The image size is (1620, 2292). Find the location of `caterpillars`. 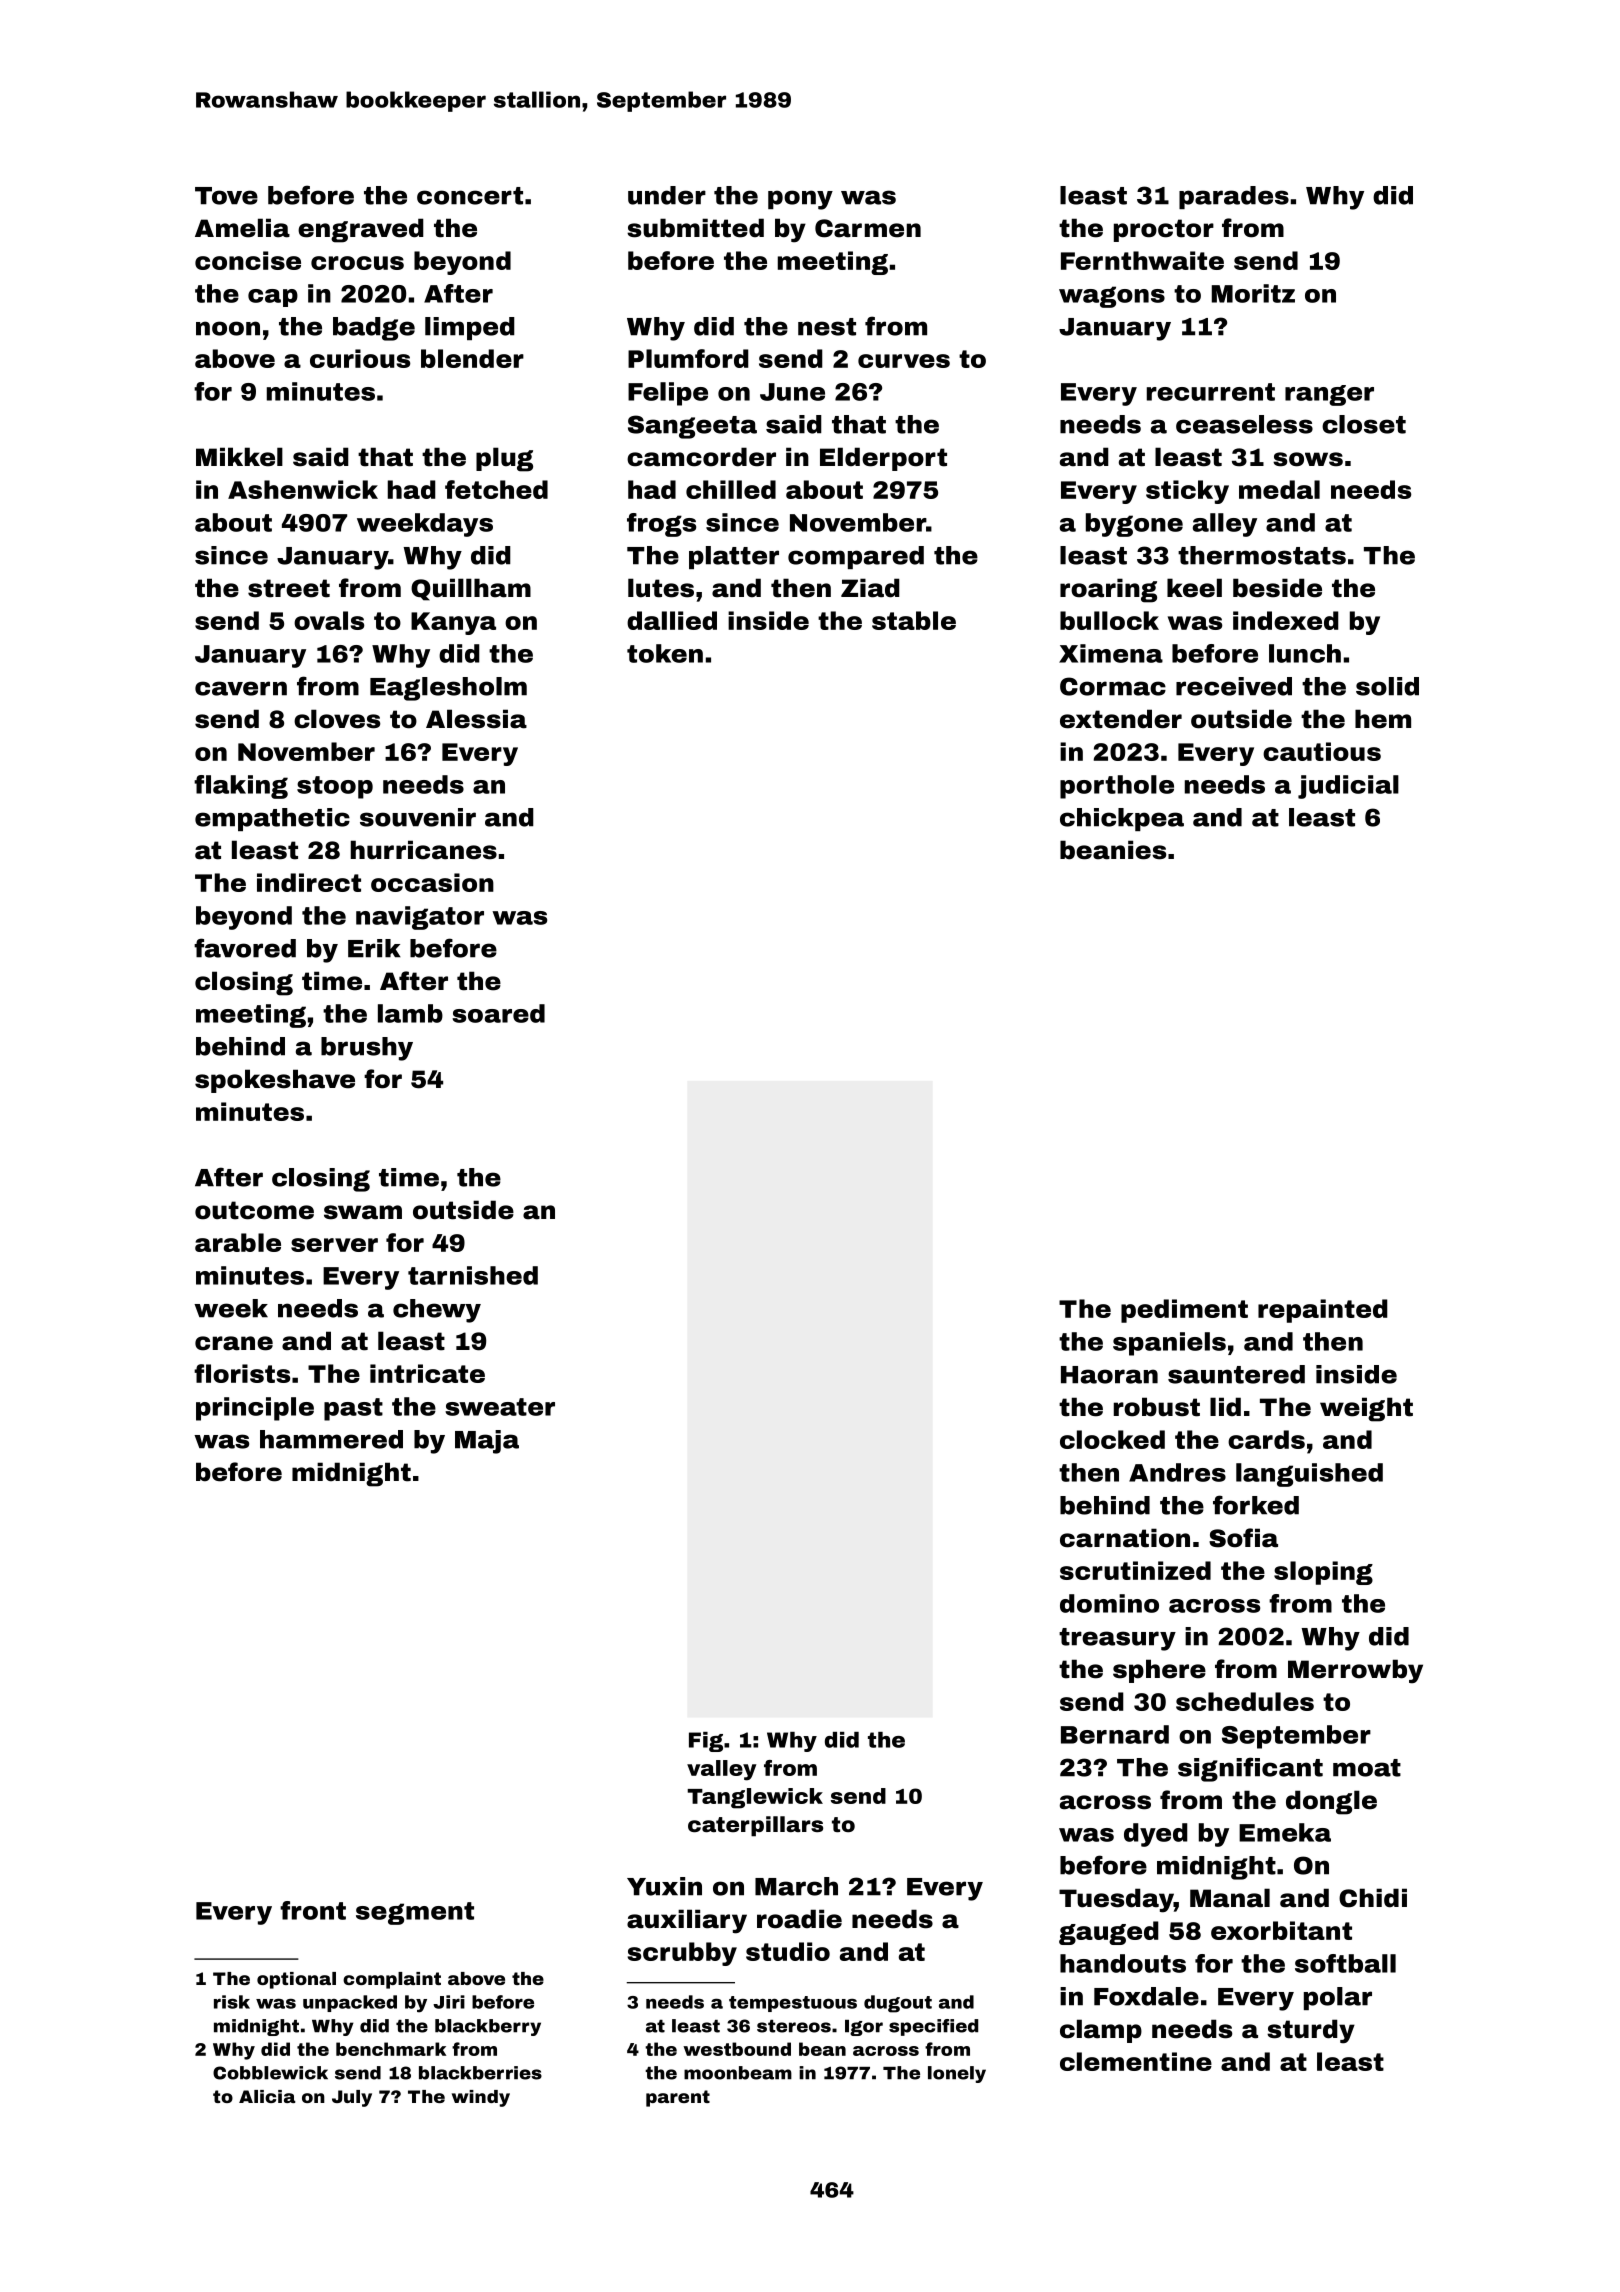

caterpillars is located at coordinates (755, 1826).
